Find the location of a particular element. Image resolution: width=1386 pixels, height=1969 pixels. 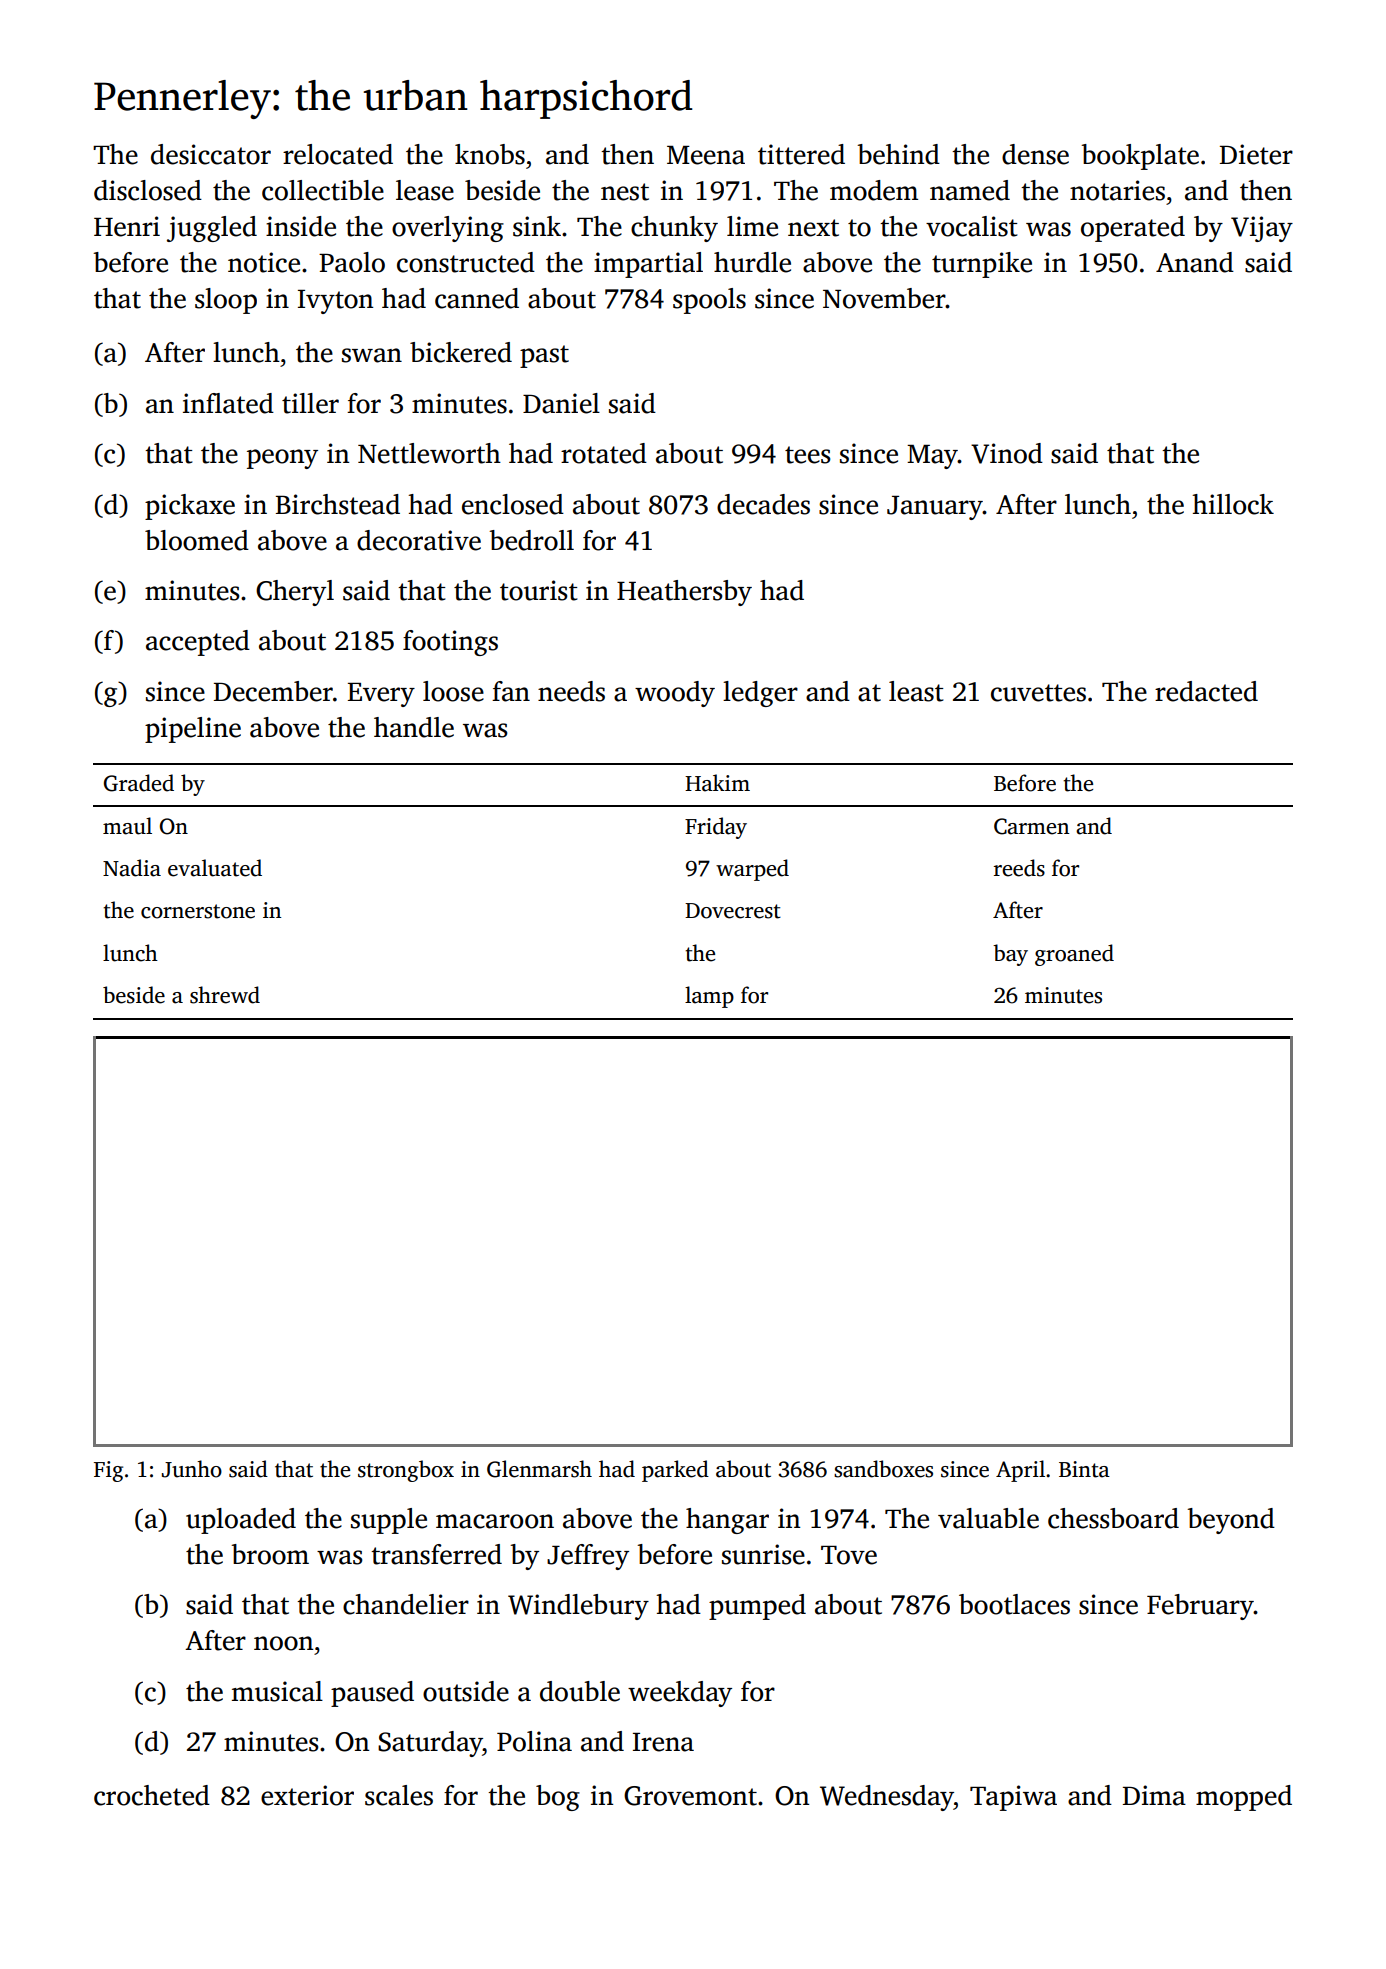

reeds is located at coordinates (1019, 868).
